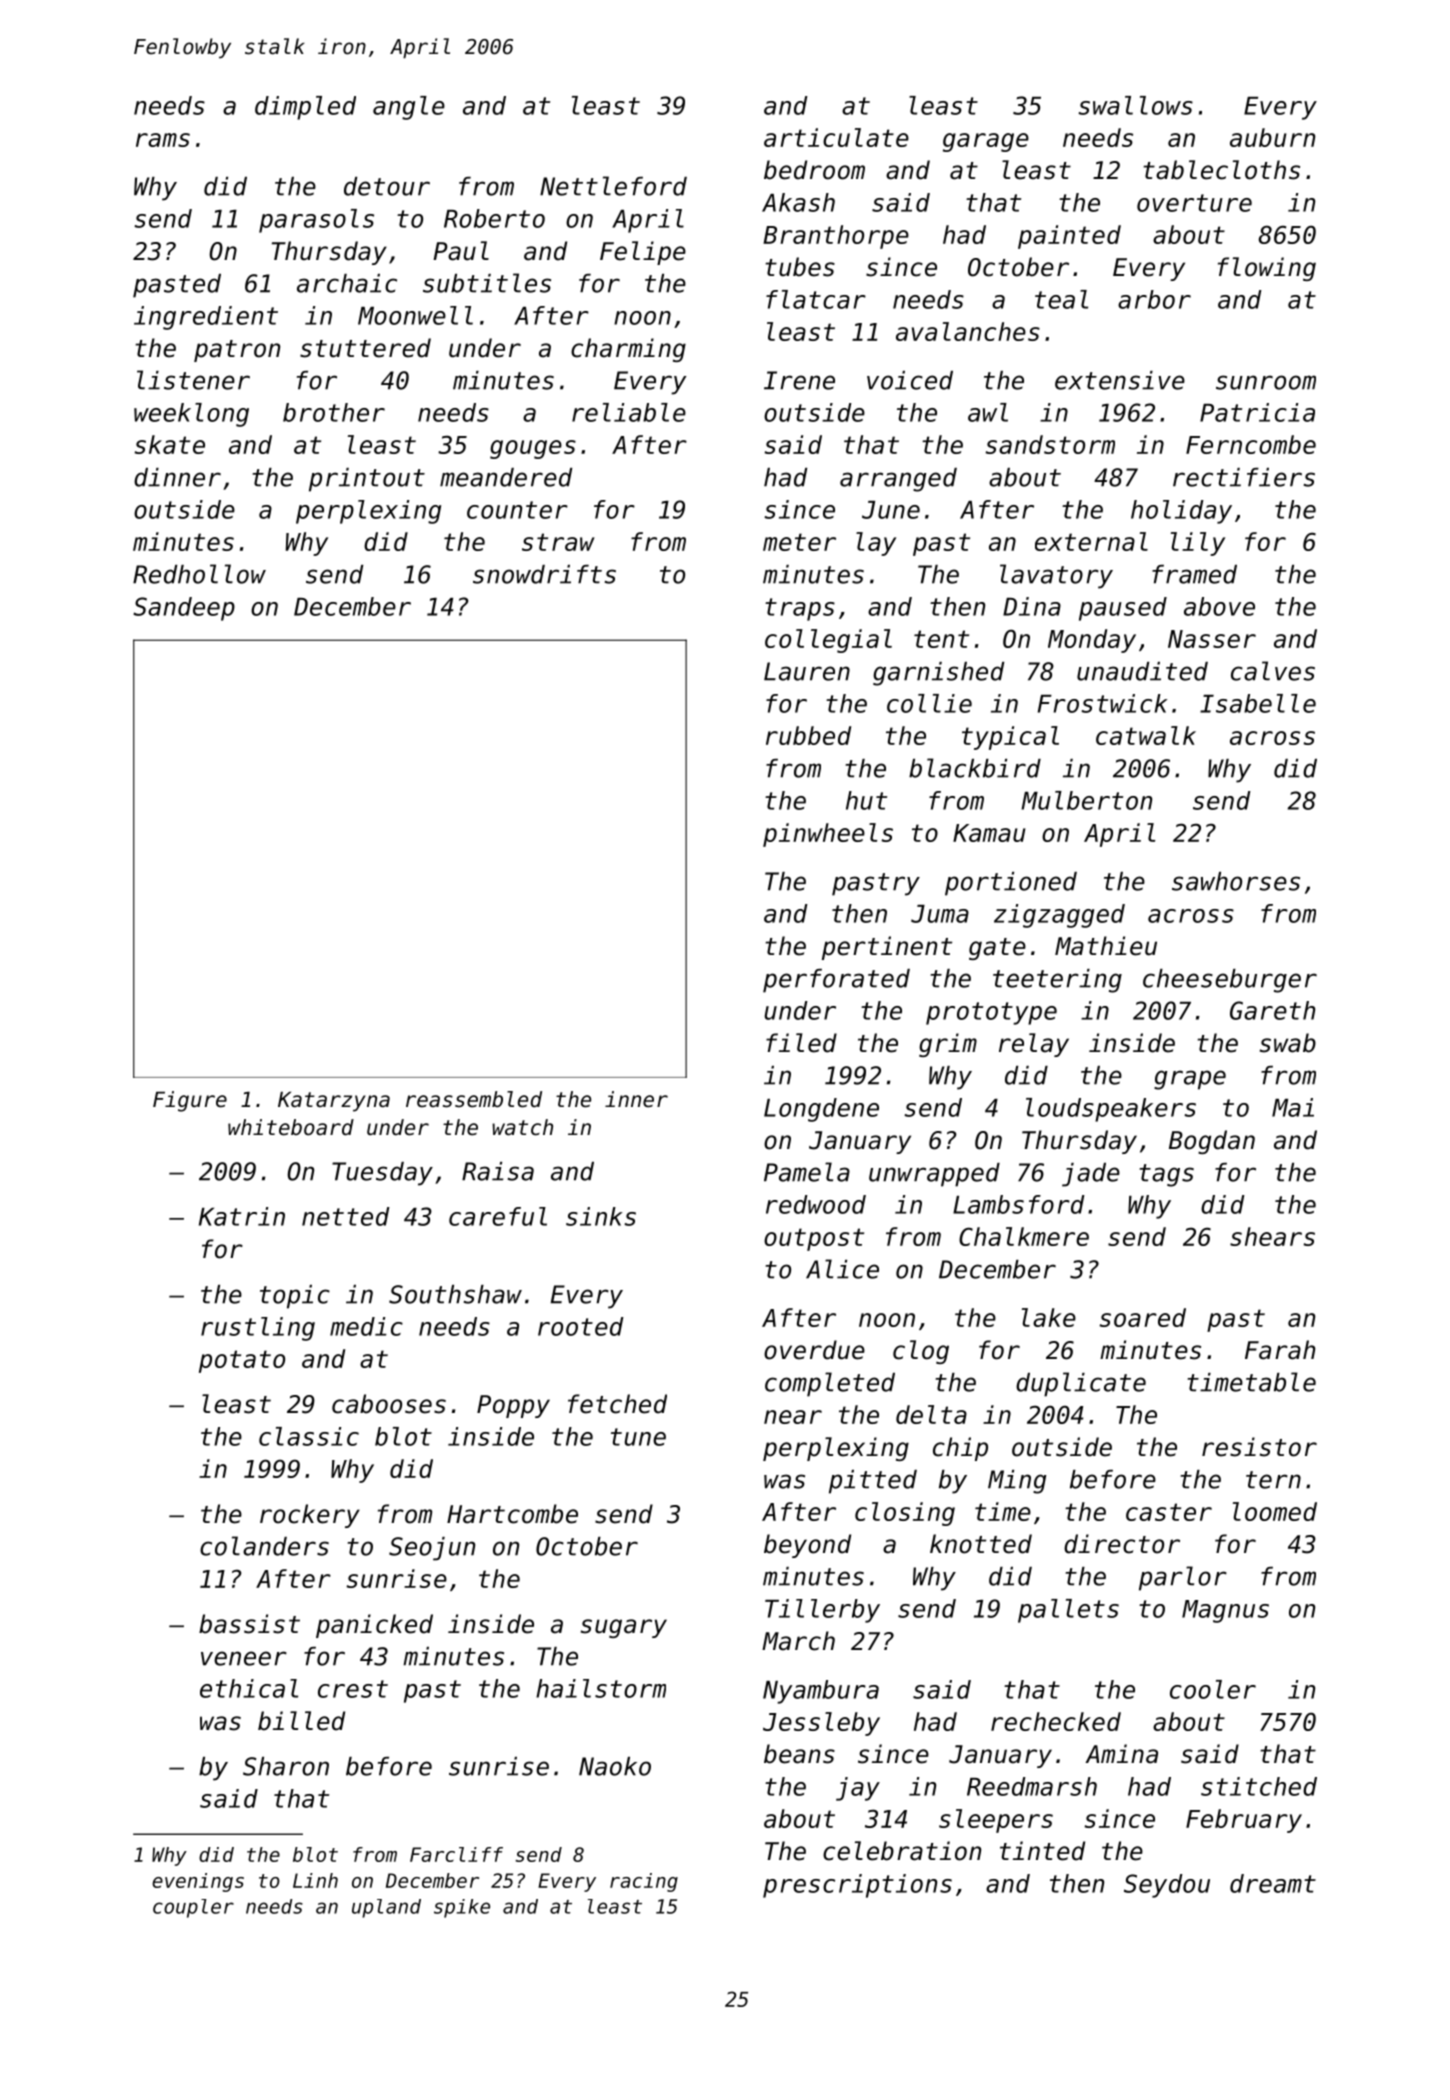  I want to click on pinwheels, so click(828, 835).
